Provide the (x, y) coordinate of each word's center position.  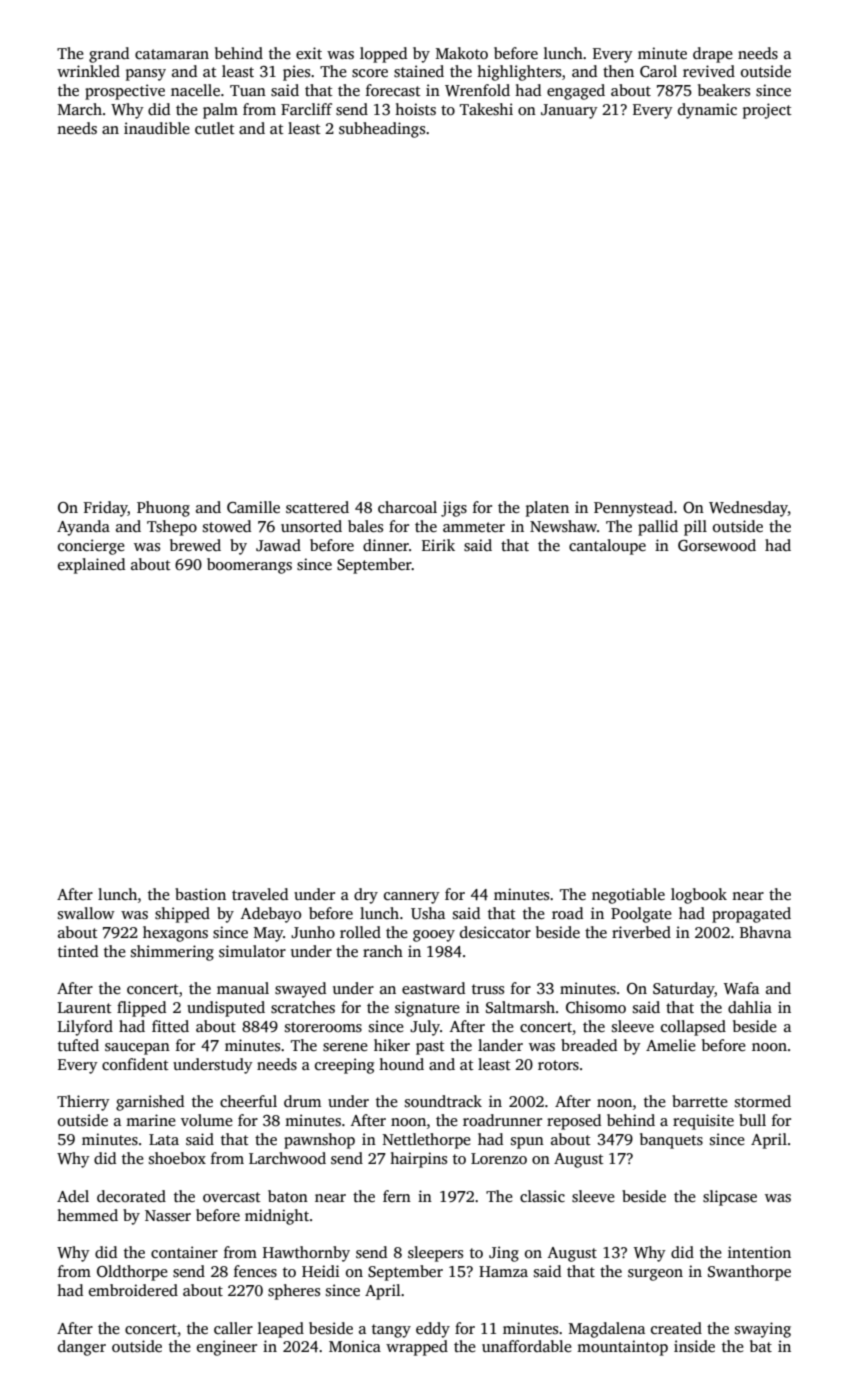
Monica (355, 1346)
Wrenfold (477, 90)
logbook (699, 896)
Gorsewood (717, 545)
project (767, 111)
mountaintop (622, 1348)
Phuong (163, 509)
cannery (412, 898)
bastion (200, 894)
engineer (227, 1348)
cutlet (215, 128)
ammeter (474, 527)
